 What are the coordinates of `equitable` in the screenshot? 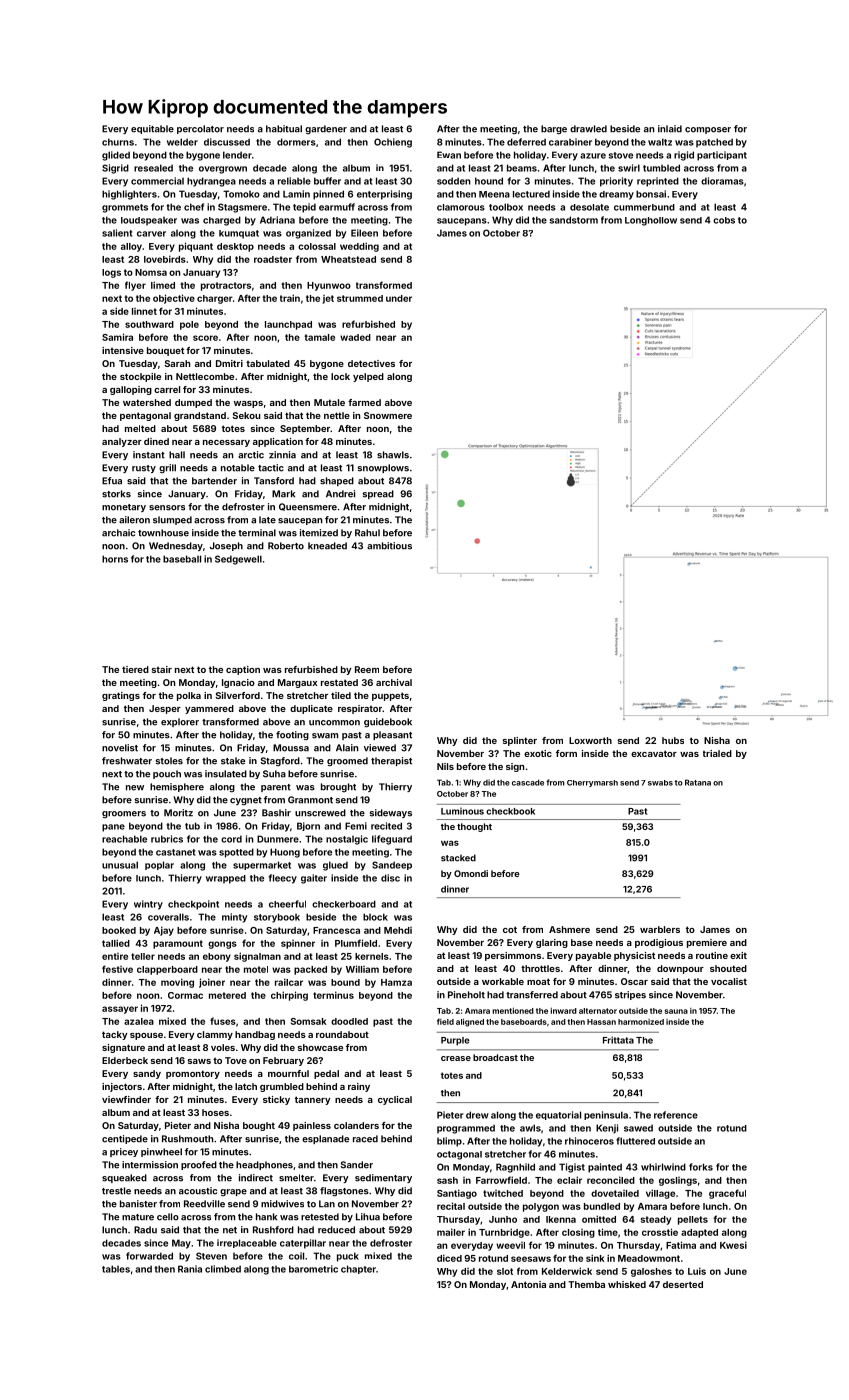 It's located at (152, 129).
